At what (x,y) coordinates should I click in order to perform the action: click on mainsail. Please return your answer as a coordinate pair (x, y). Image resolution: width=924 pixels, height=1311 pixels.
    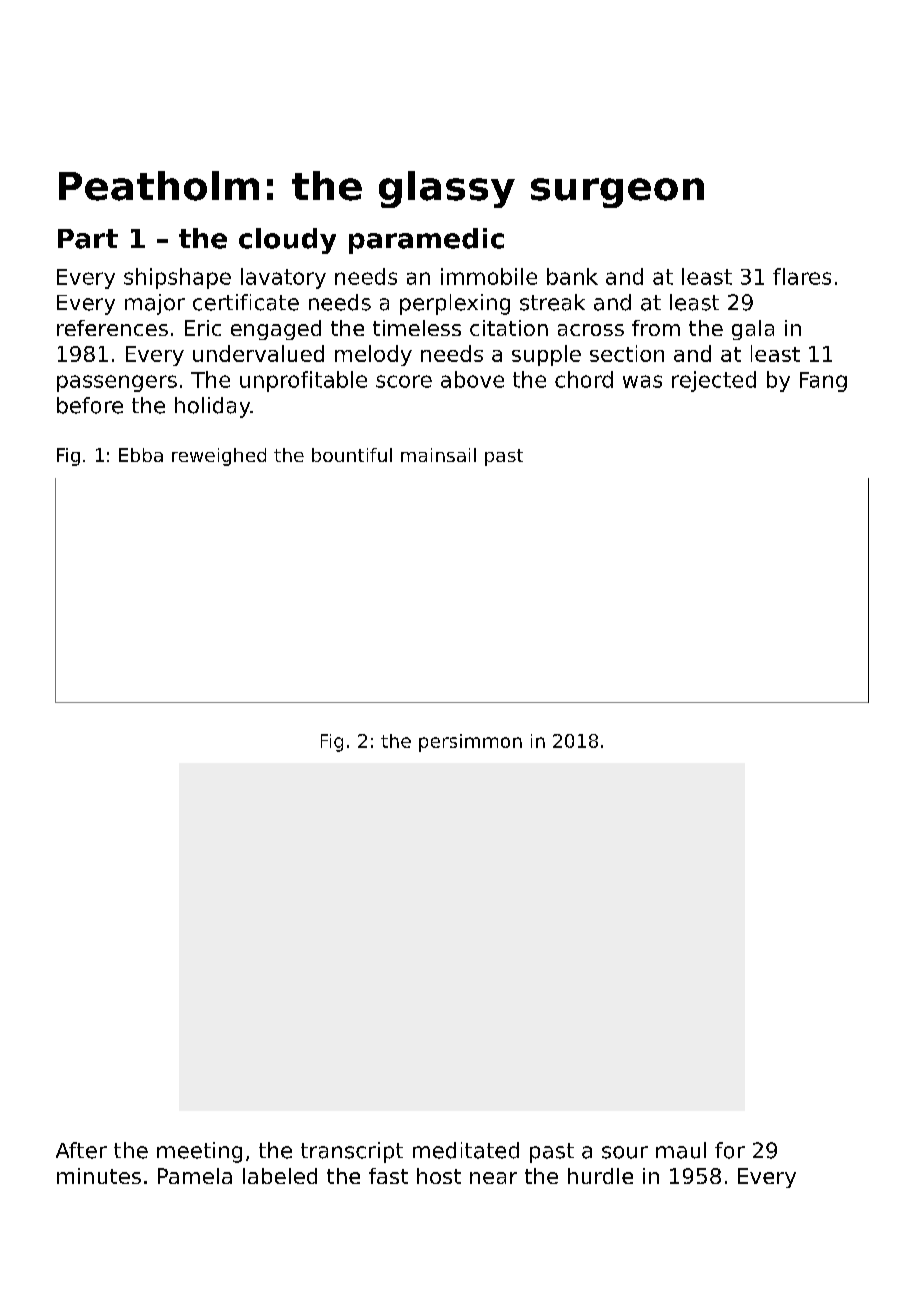
    Looking at the image, I should click on (438, 455).
